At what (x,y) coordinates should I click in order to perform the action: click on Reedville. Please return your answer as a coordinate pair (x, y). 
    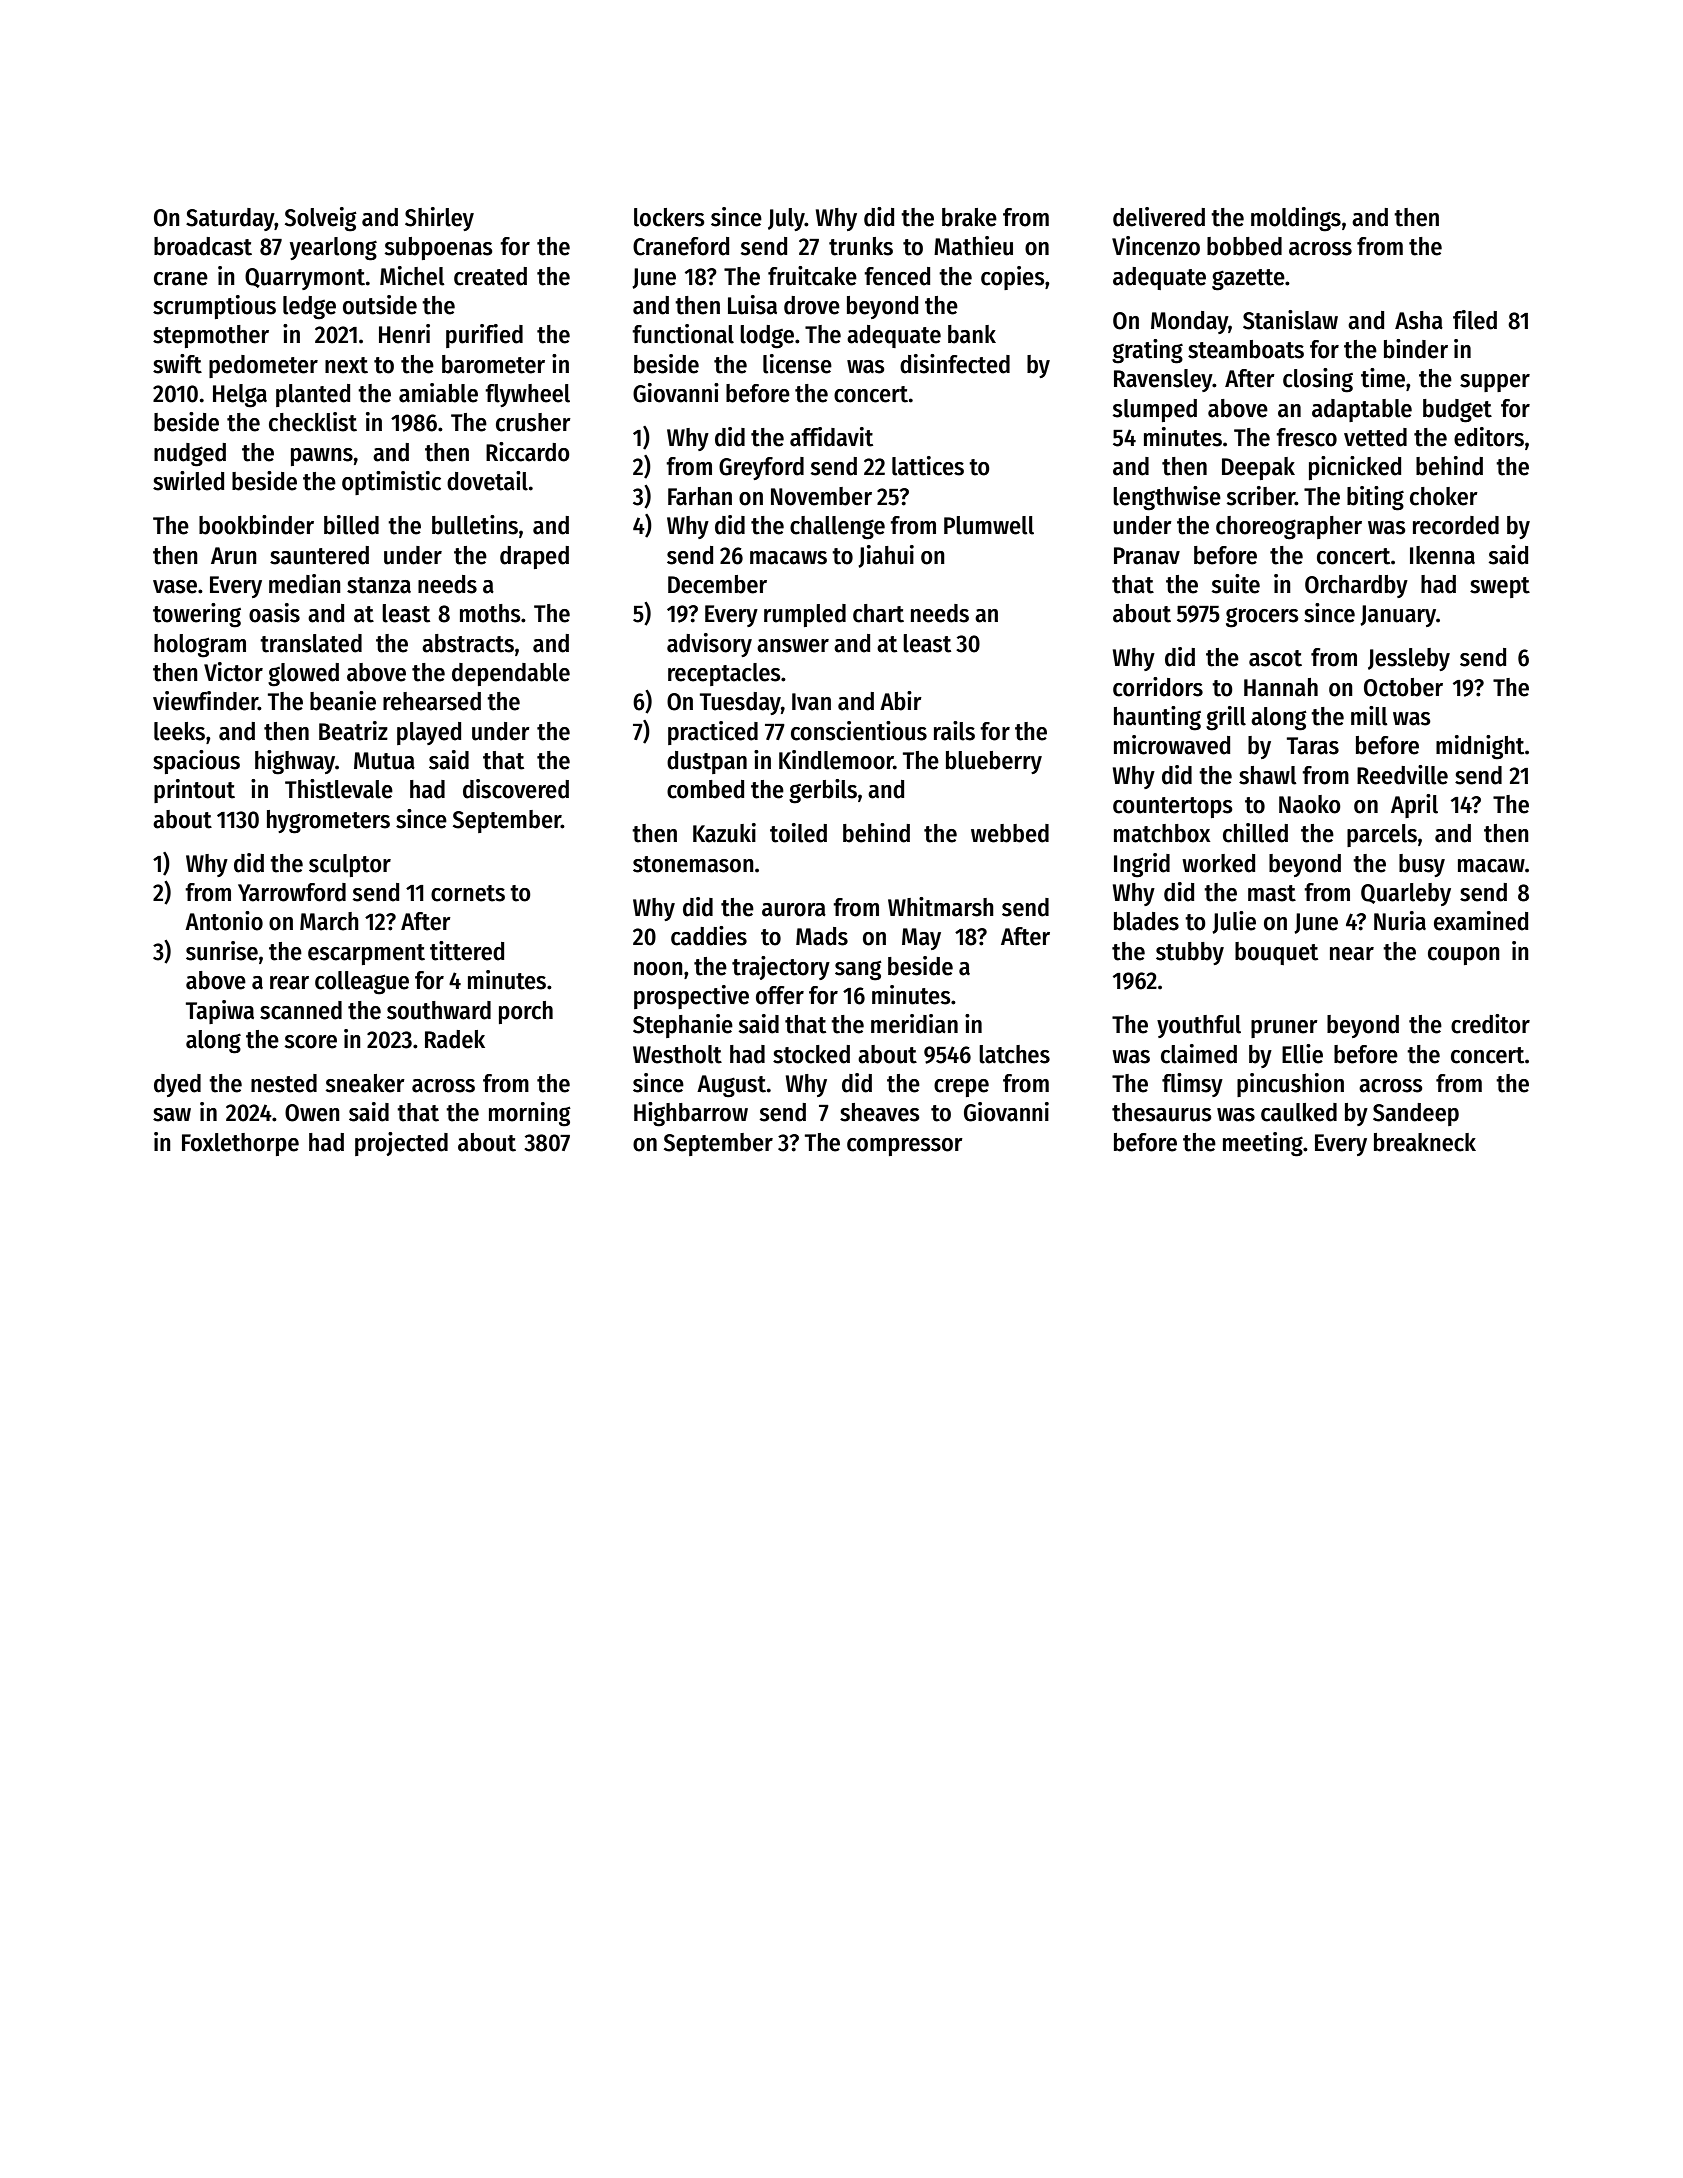
    Looking at the image, I should click on (1402, 775).
